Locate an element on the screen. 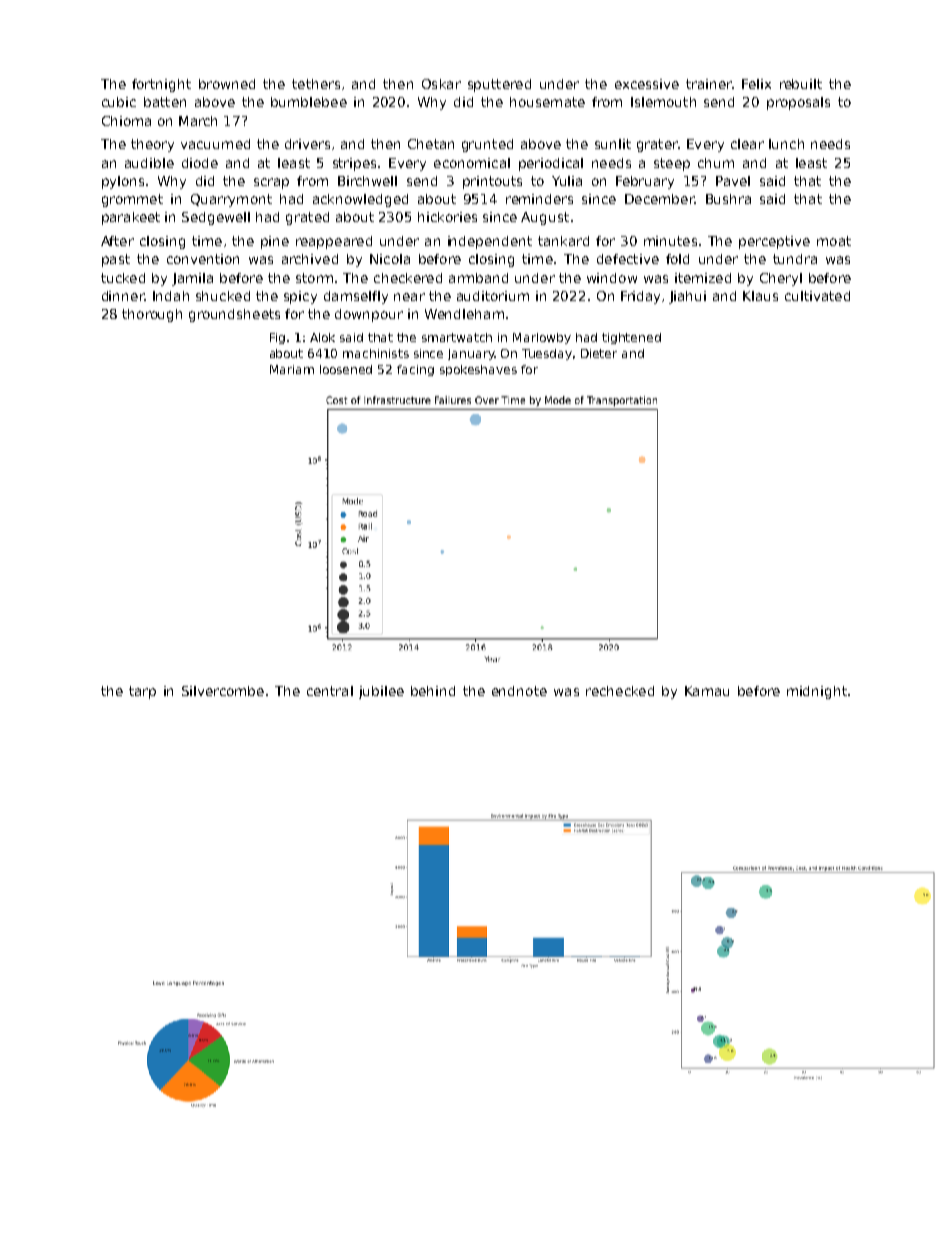 Image resolution: width=952 pixels, height=1233 pixels. central is located at coordinates (330, 691).
